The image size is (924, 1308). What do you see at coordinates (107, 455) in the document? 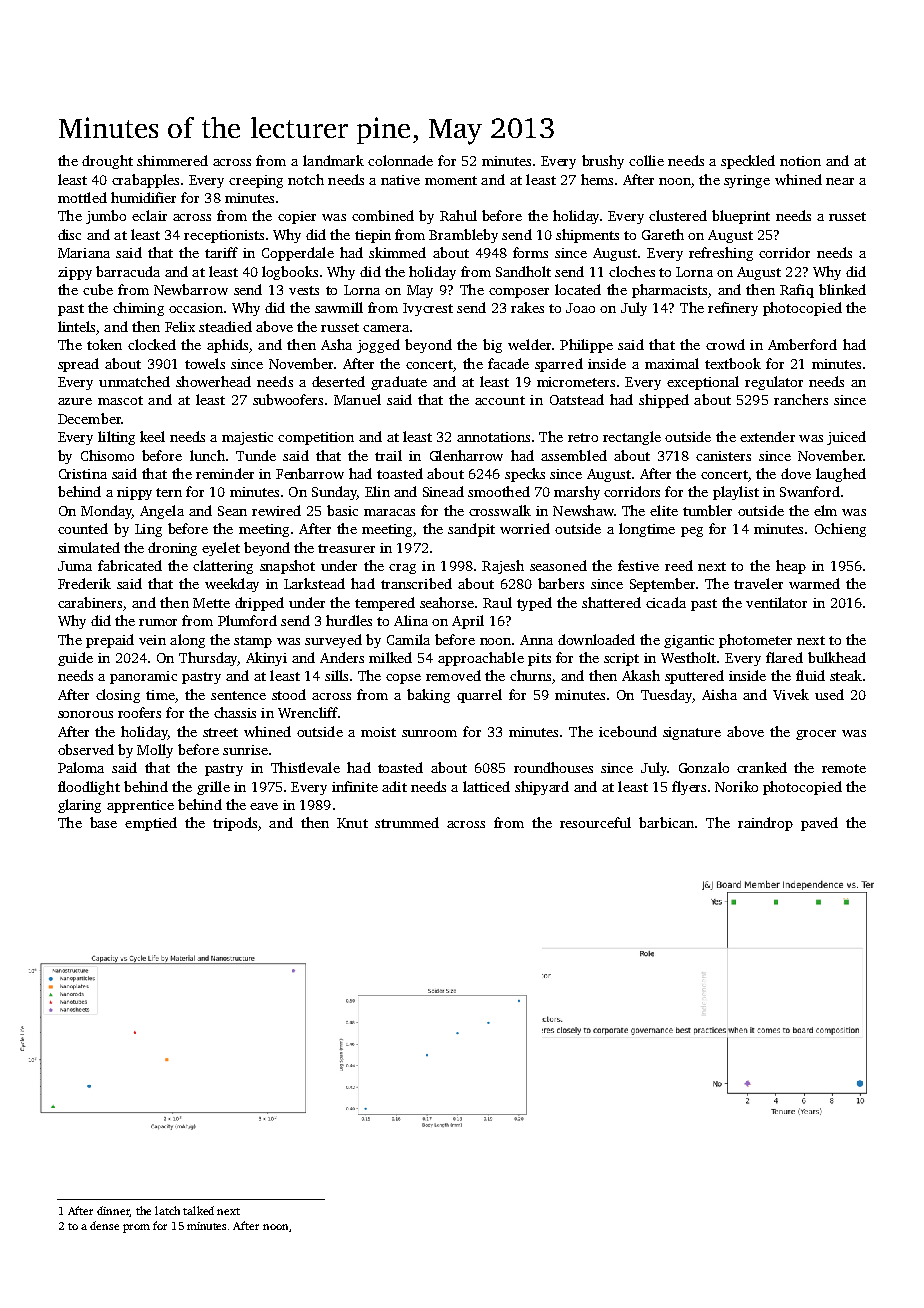
I see `Chisomo` at bounding box center [107, 455].
